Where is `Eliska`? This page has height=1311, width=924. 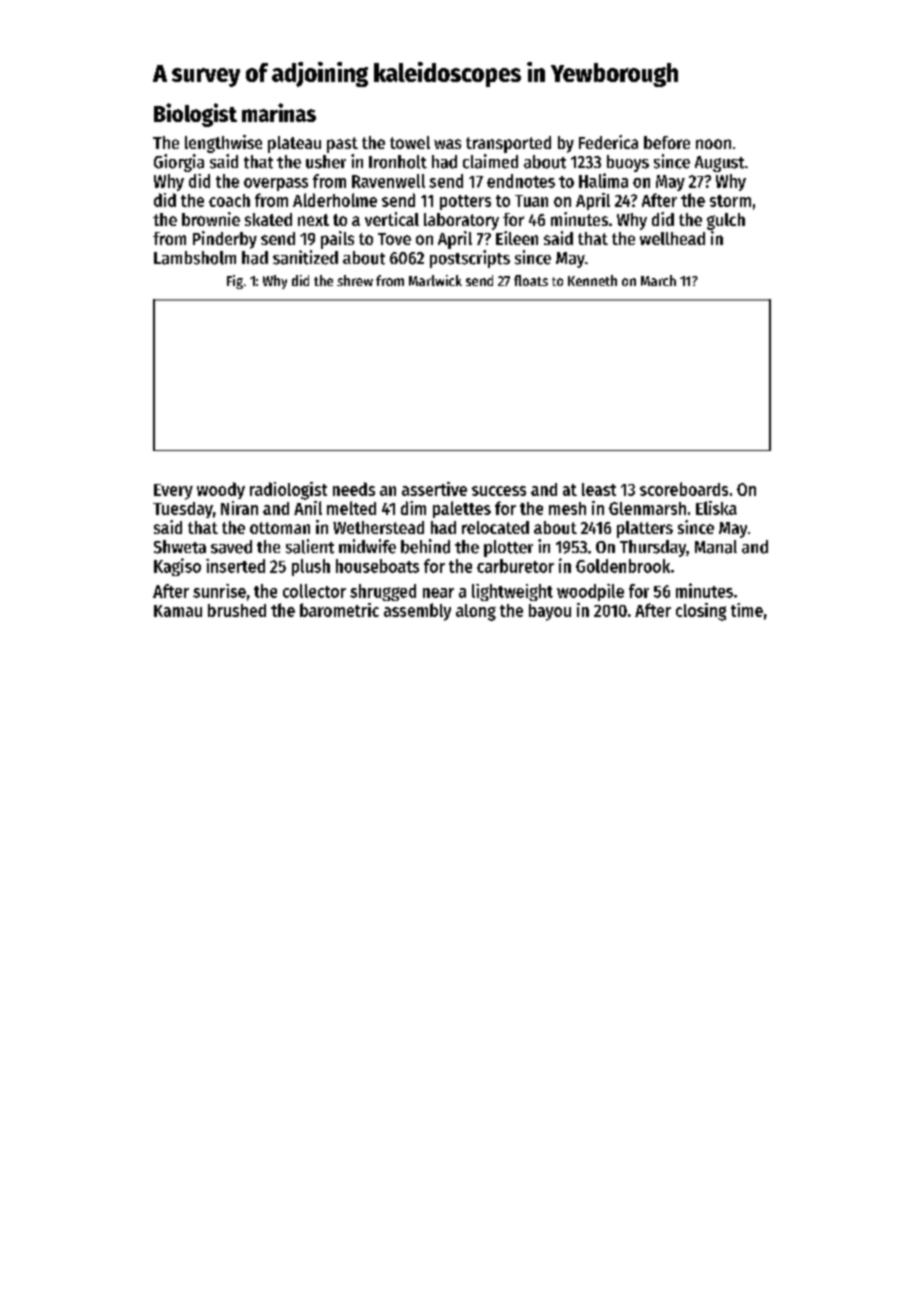
Eliska is located at coordinates (716, 508).
